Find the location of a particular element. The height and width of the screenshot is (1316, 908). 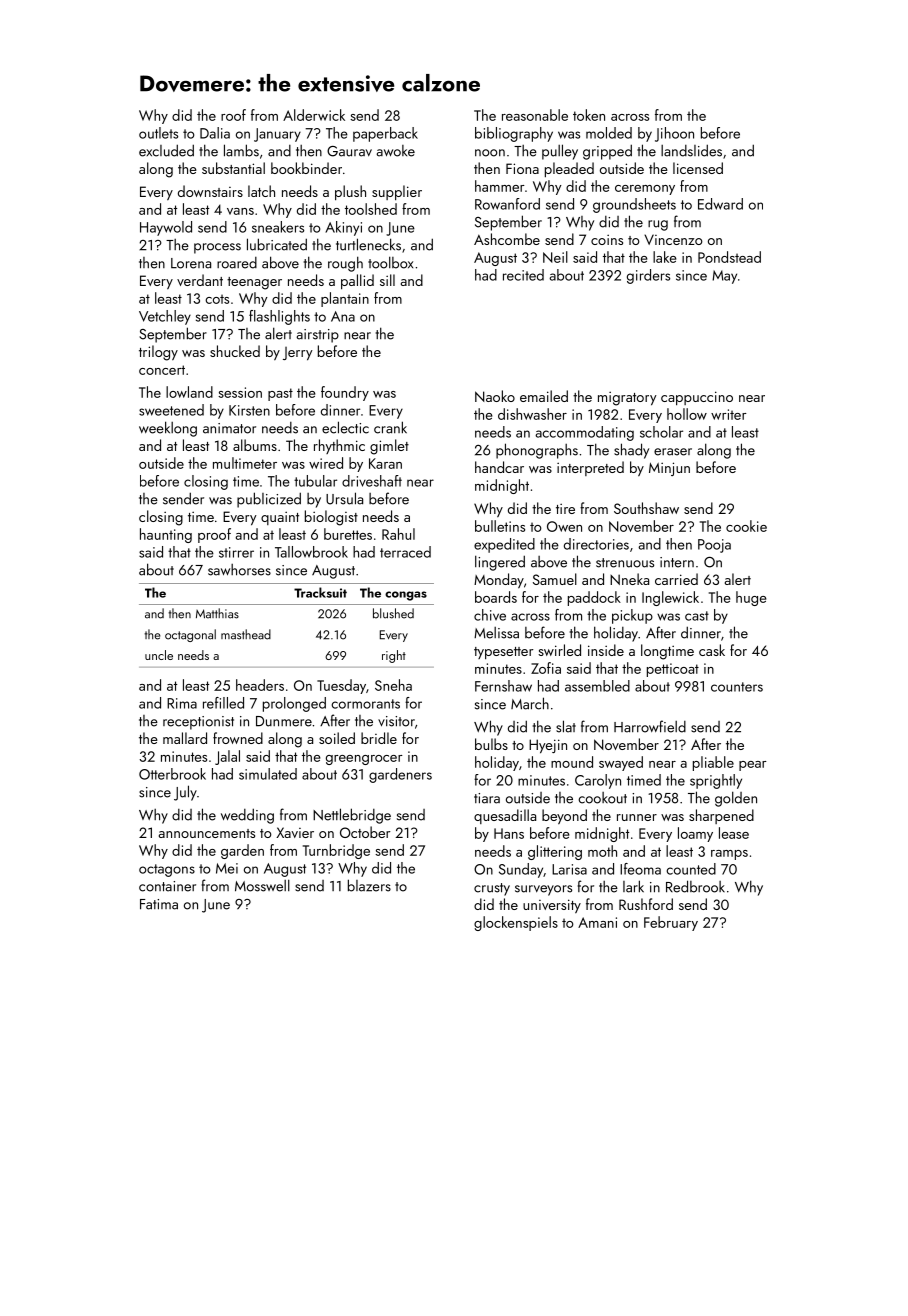

Mosswell is located at coordinates (262, 885).
